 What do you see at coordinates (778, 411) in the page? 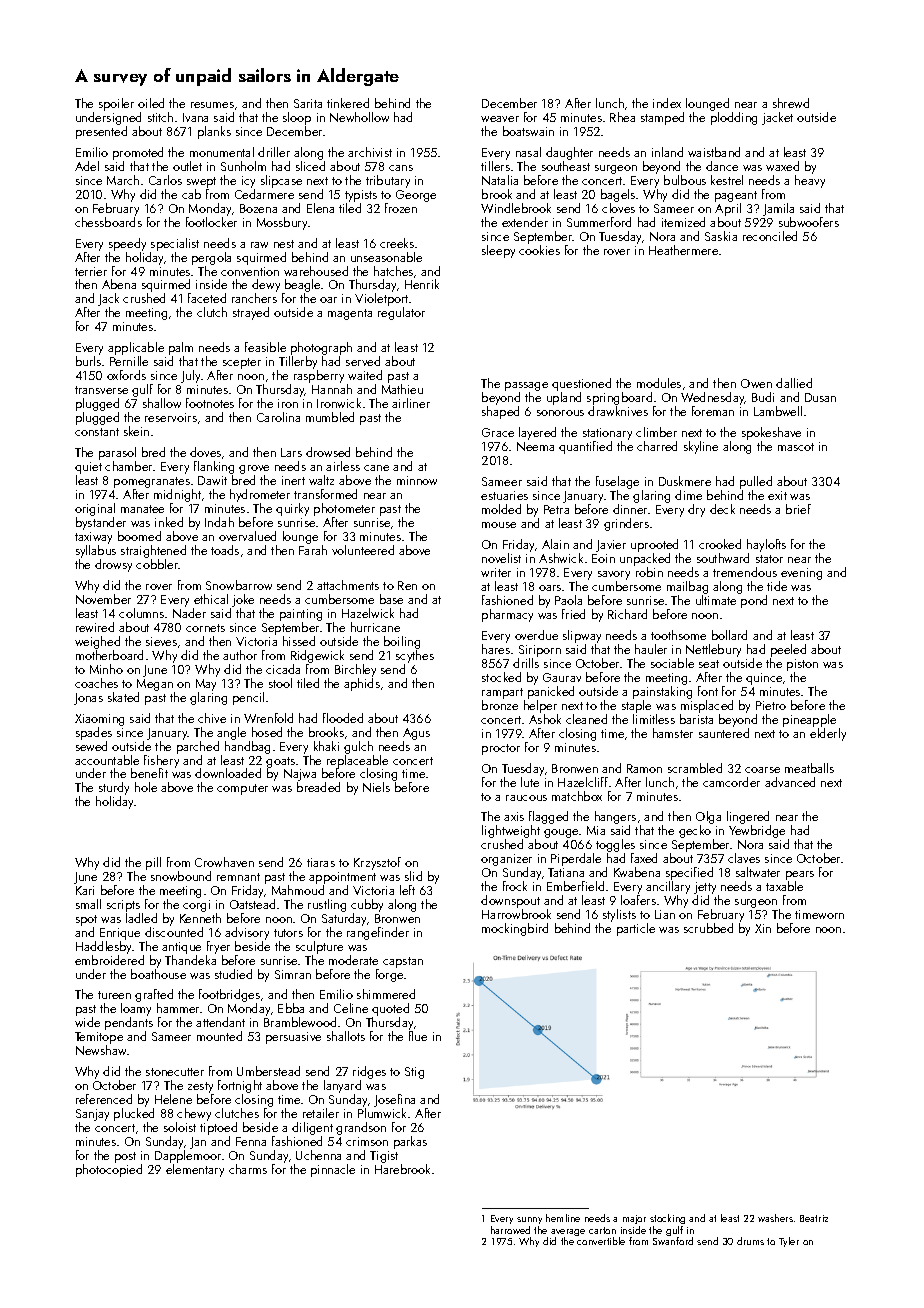
I see `Lambwell` at bounding box center [778, 411].
